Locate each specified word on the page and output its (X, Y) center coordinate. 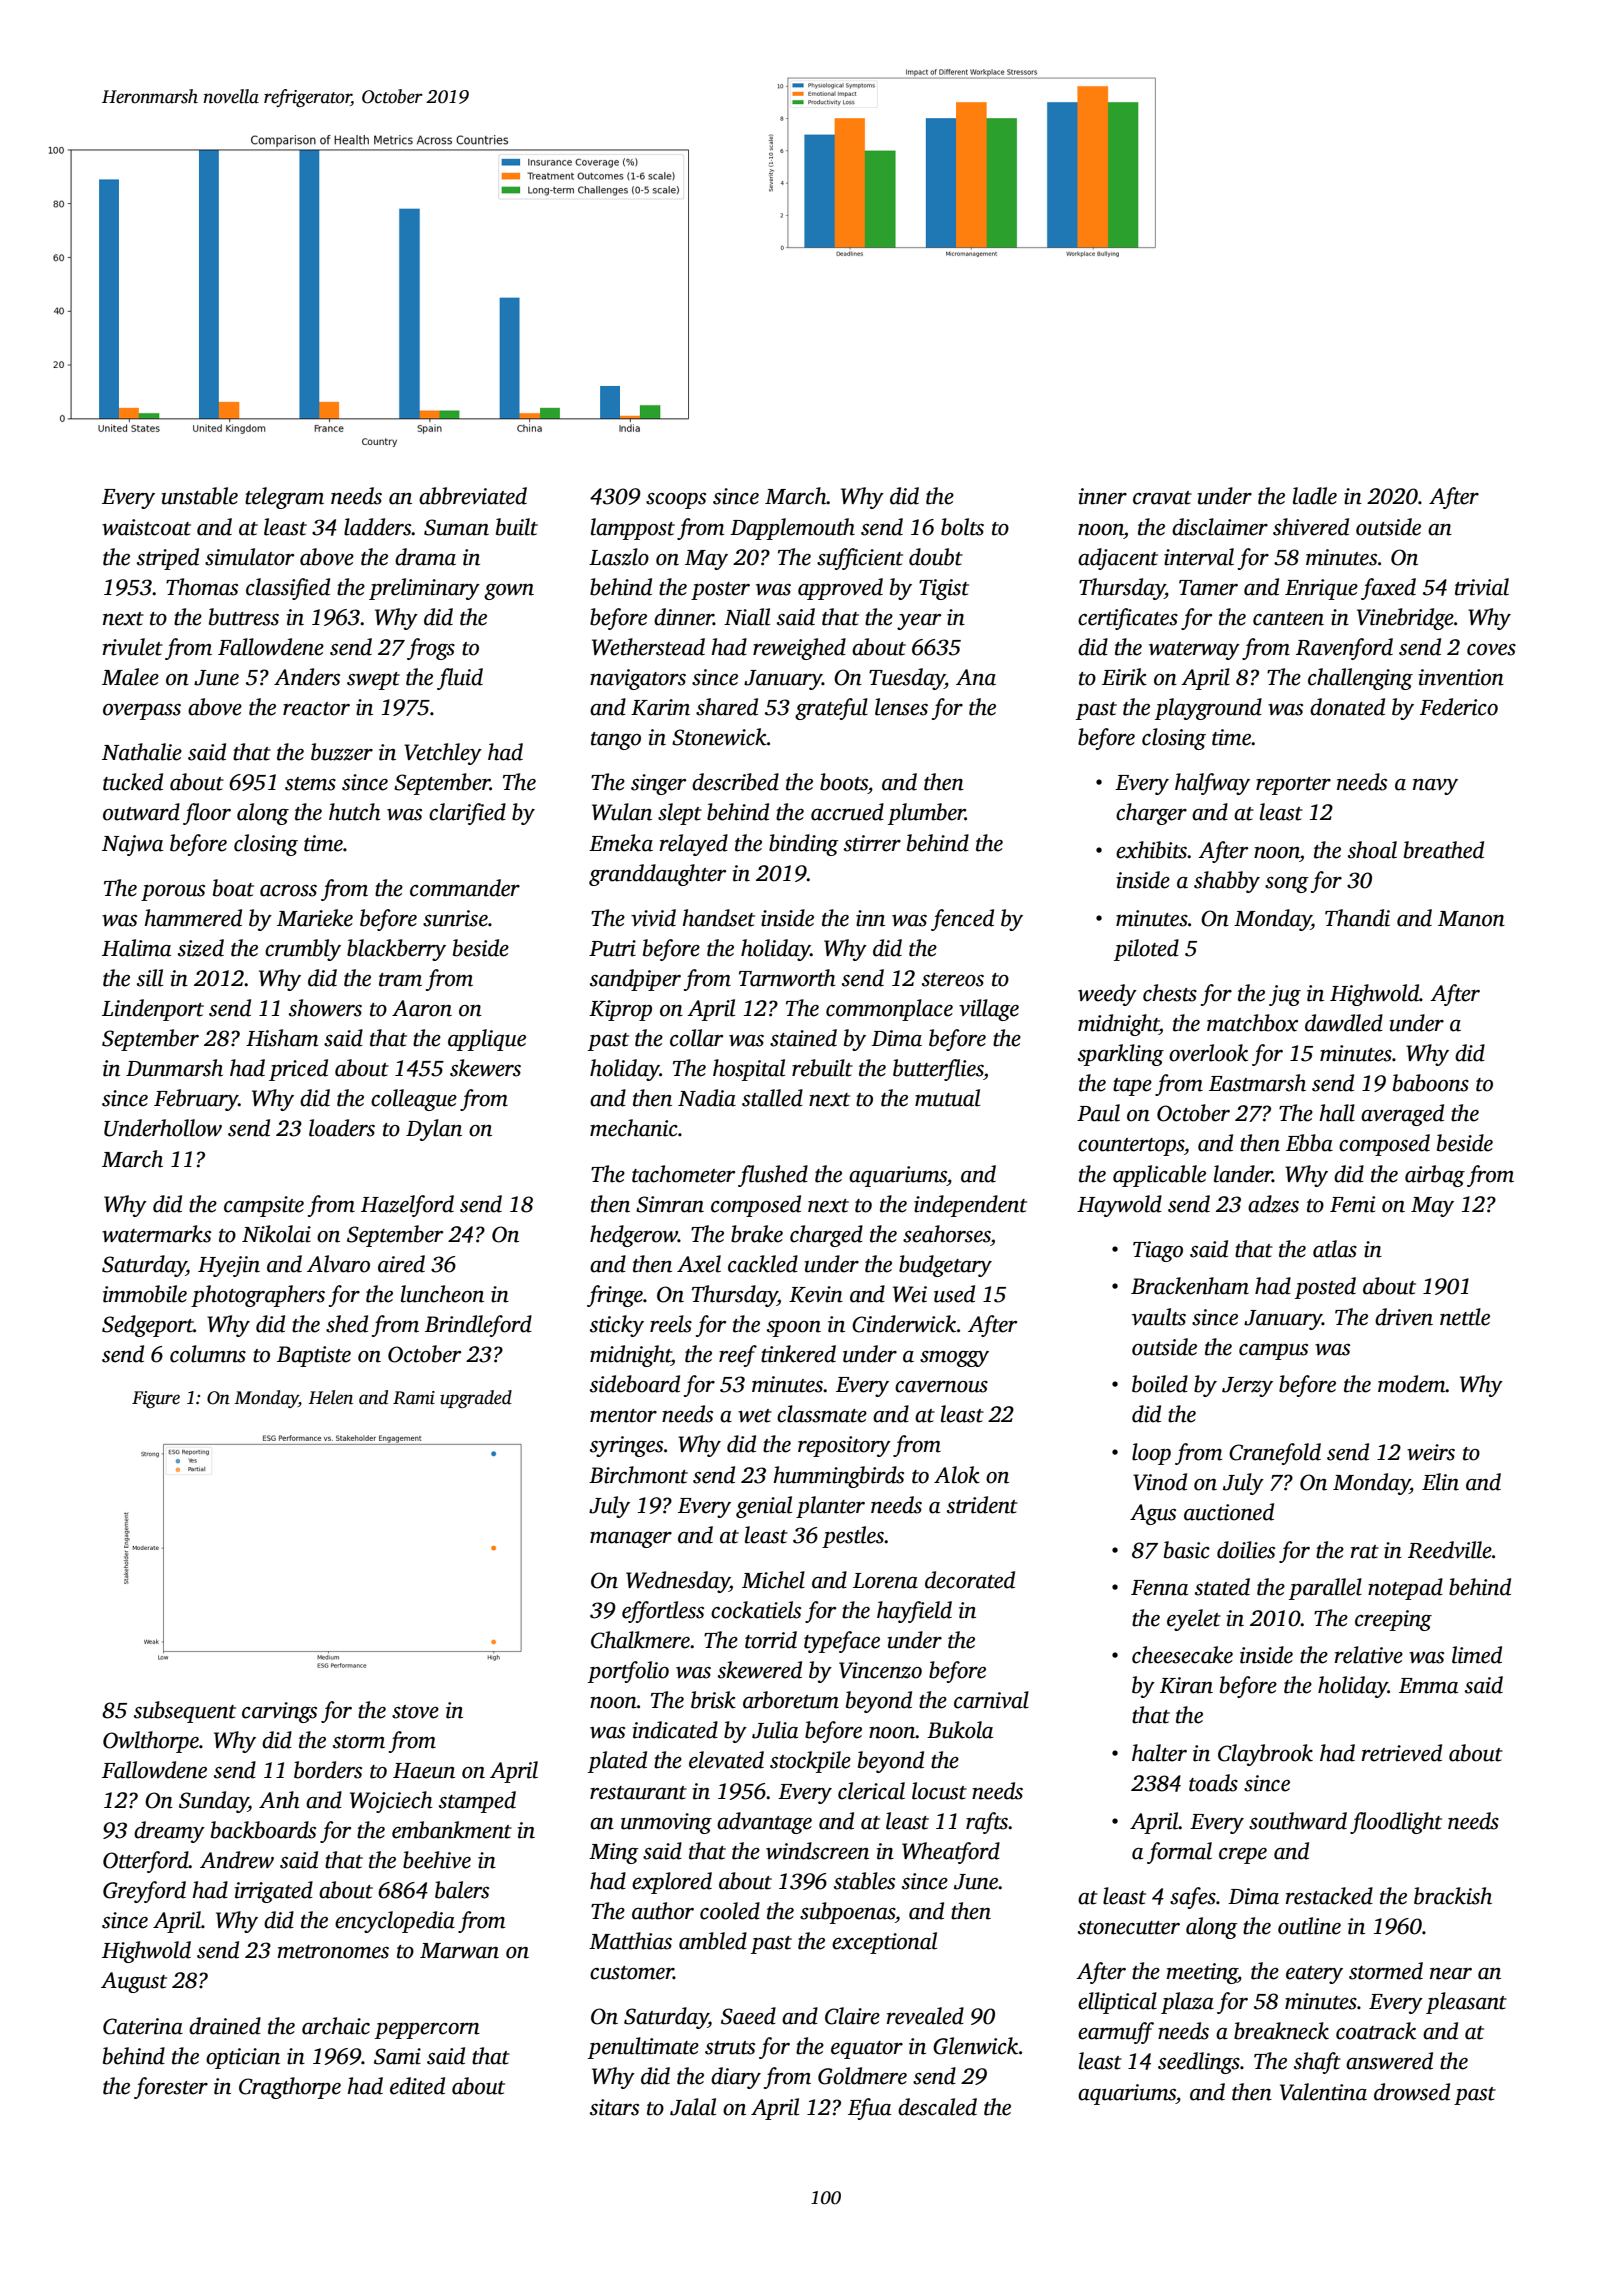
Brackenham (1190, 1286)
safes (1193, 1898)
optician (243, 2058)
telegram (284, 498)
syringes (626, 1446)
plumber (926, 814)
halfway (1212, 784)
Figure (156, 1399)
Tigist (944, 589)
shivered (1311, 527)
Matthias (630, 1941)
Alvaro (338, 1264)
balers (462, 1890)
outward (141, 812)
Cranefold (1275, 1454)
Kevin (816, 1294)
